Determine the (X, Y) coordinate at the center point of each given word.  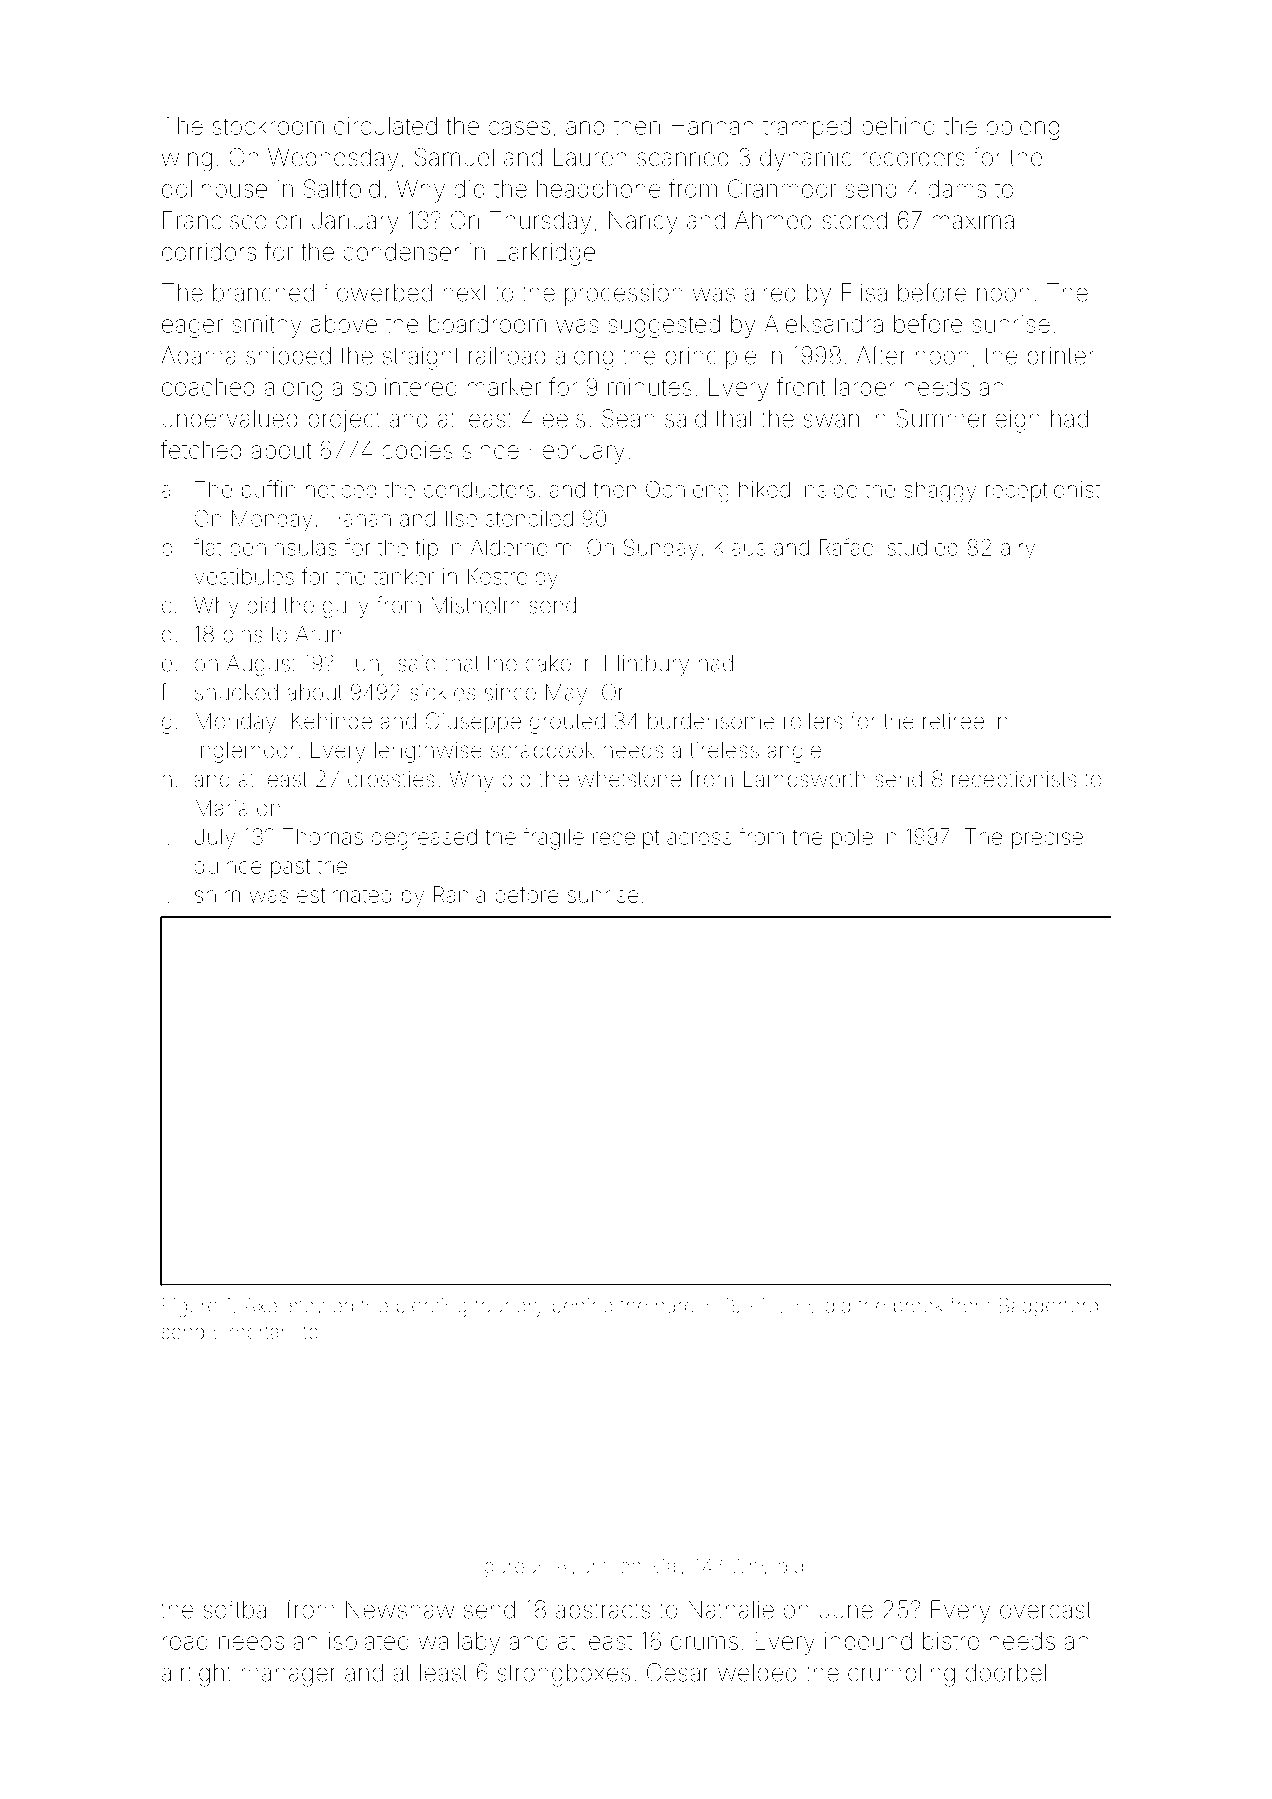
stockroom (268, 126)
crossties (391, 779)
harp (675, 1307)
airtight (197, 1675)
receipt (626, 839)
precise (1047, 838)
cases (519, 128)
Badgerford (1049, 1307)
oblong (1022, 128)
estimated (344, 895)
